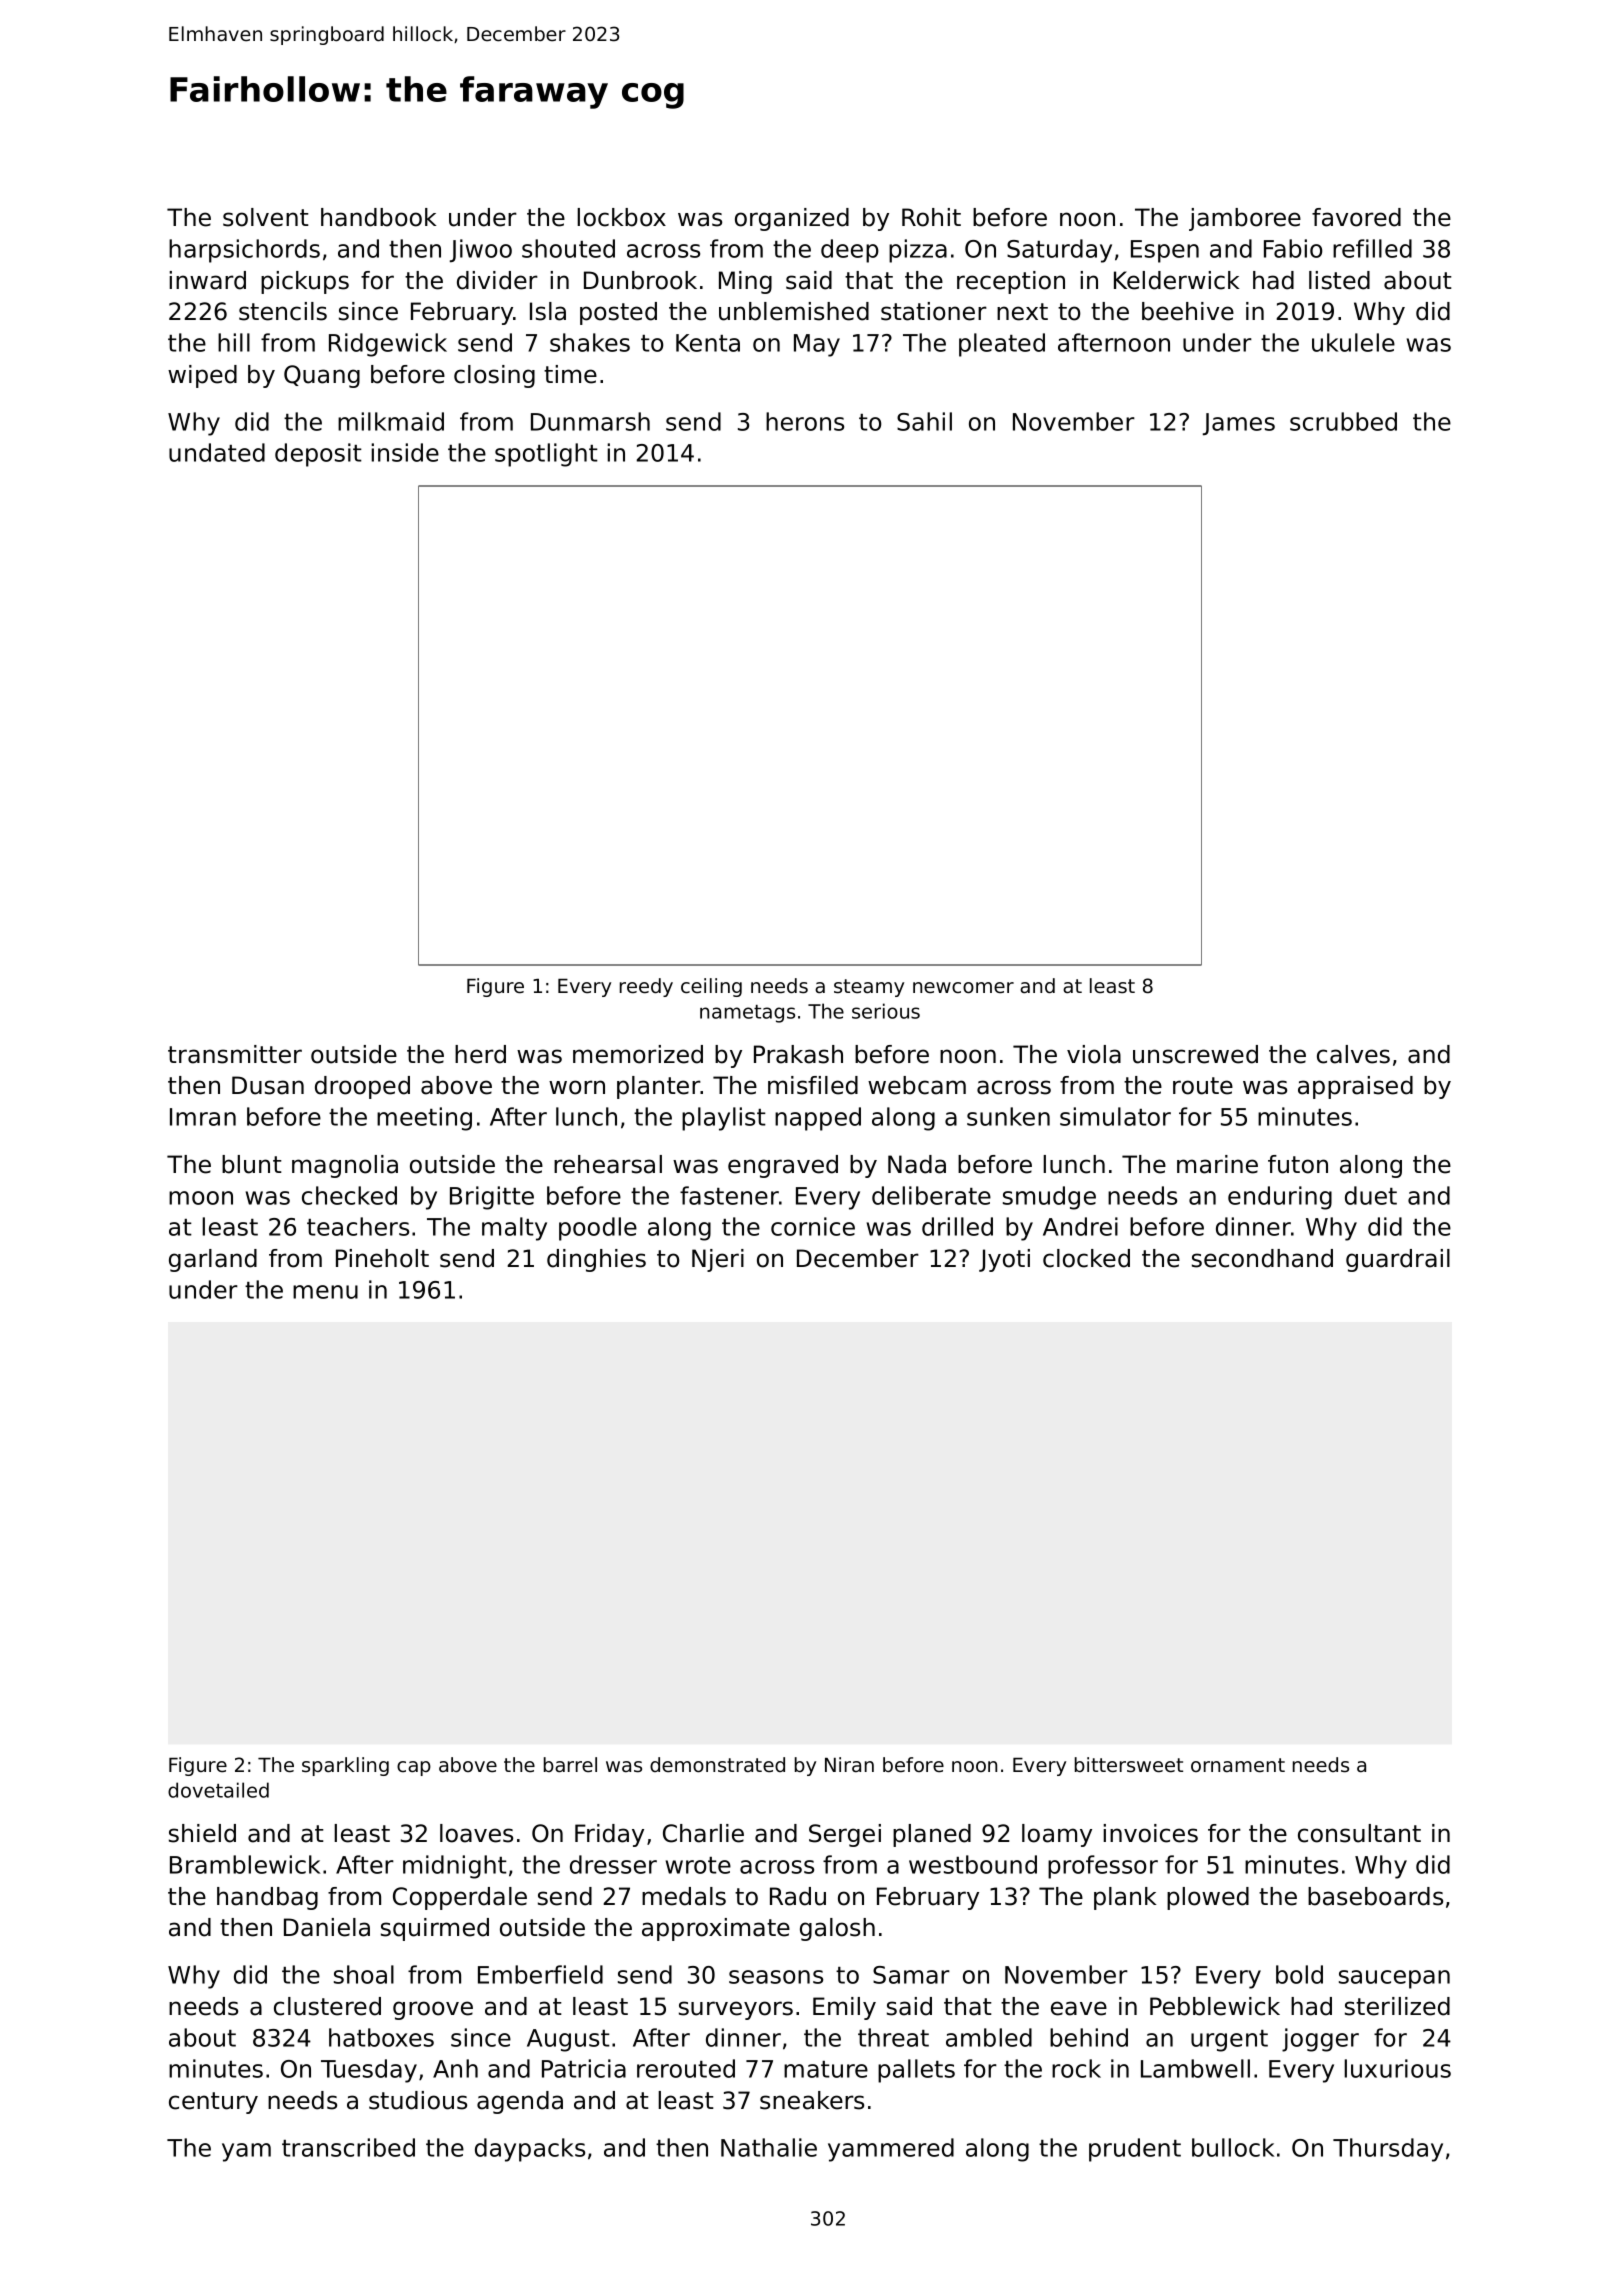 This screenshot has width=1620, height=2292. Describe the element at coordinates (924, 421) in the screenshot. I see `Sahil` at that location.
